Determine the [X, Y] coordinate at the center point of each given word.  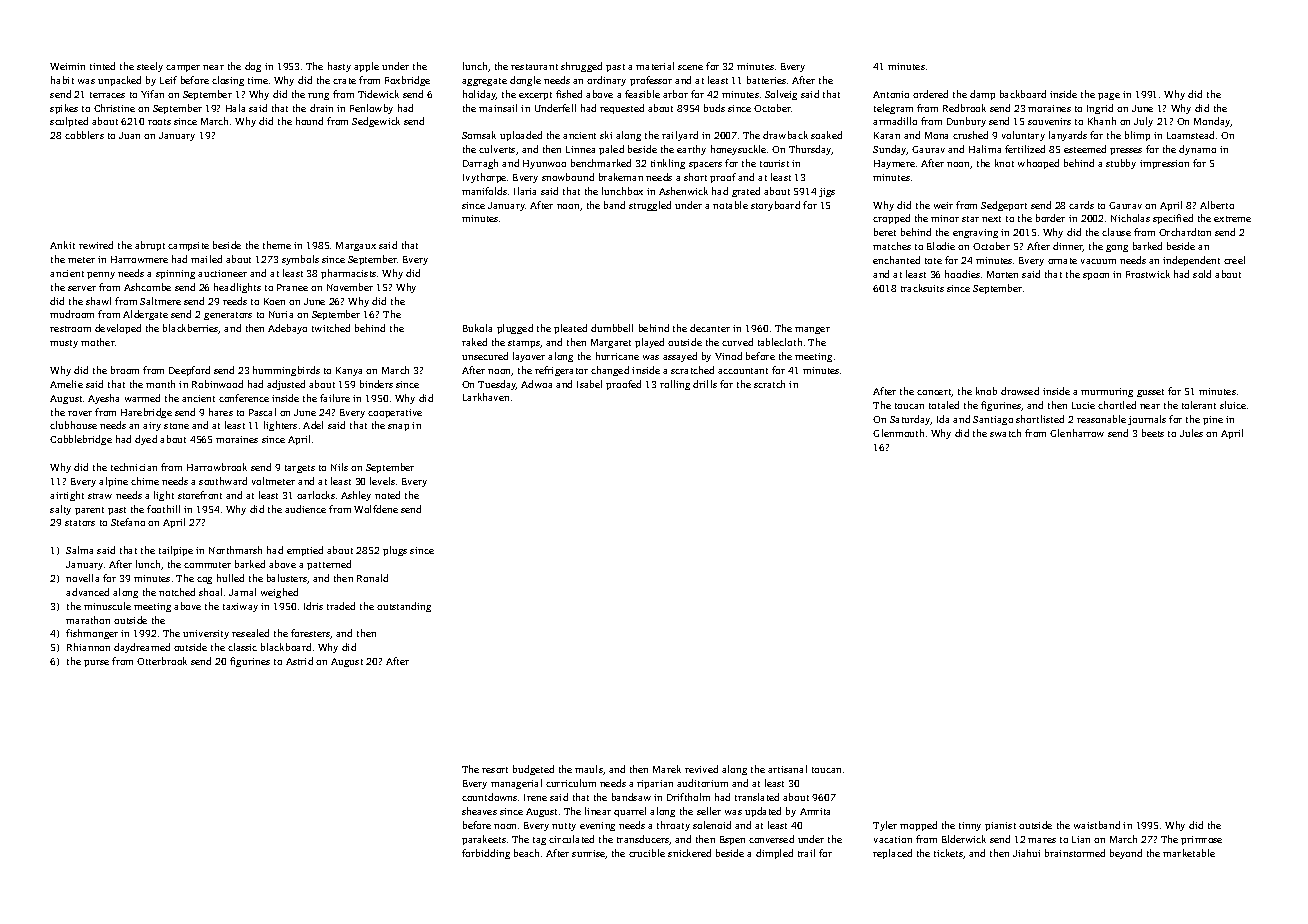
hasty [339, 67]
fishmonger [92, 634]
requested [622, 109]
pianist [1000, 826]
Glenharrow [1077, 433]
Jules [1191, 433]
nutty [564, 827]
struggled [650, 206]
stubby [1121, 164]
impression [1164, 164]
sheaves [479, 811]
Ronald [372, 578]
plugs [395, 551]
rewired [96, 245]
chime [145, 481]
